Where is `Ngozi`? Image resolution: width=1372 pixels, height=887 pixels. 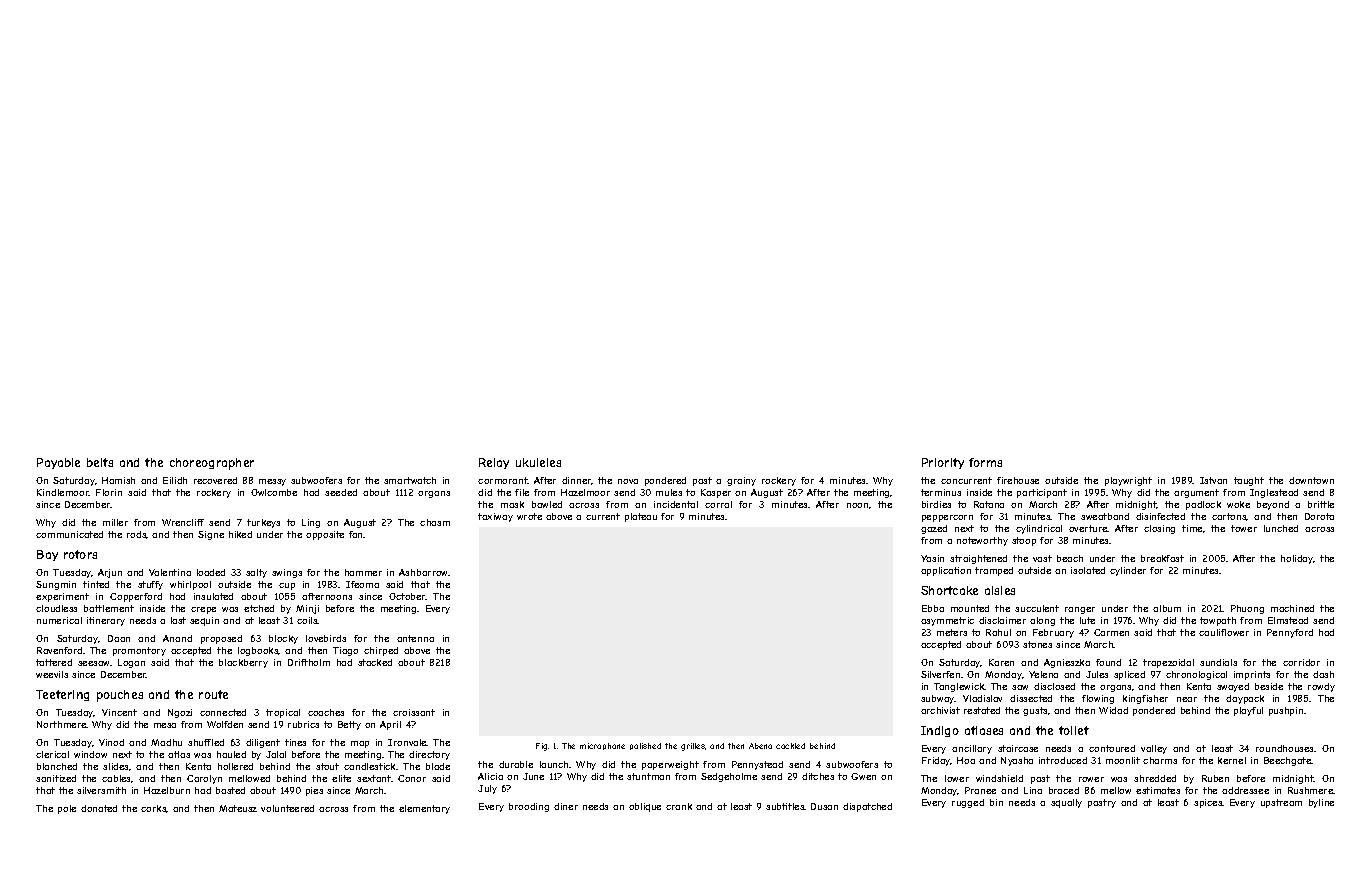 Ngozi is located at coordinates (180, 713).
